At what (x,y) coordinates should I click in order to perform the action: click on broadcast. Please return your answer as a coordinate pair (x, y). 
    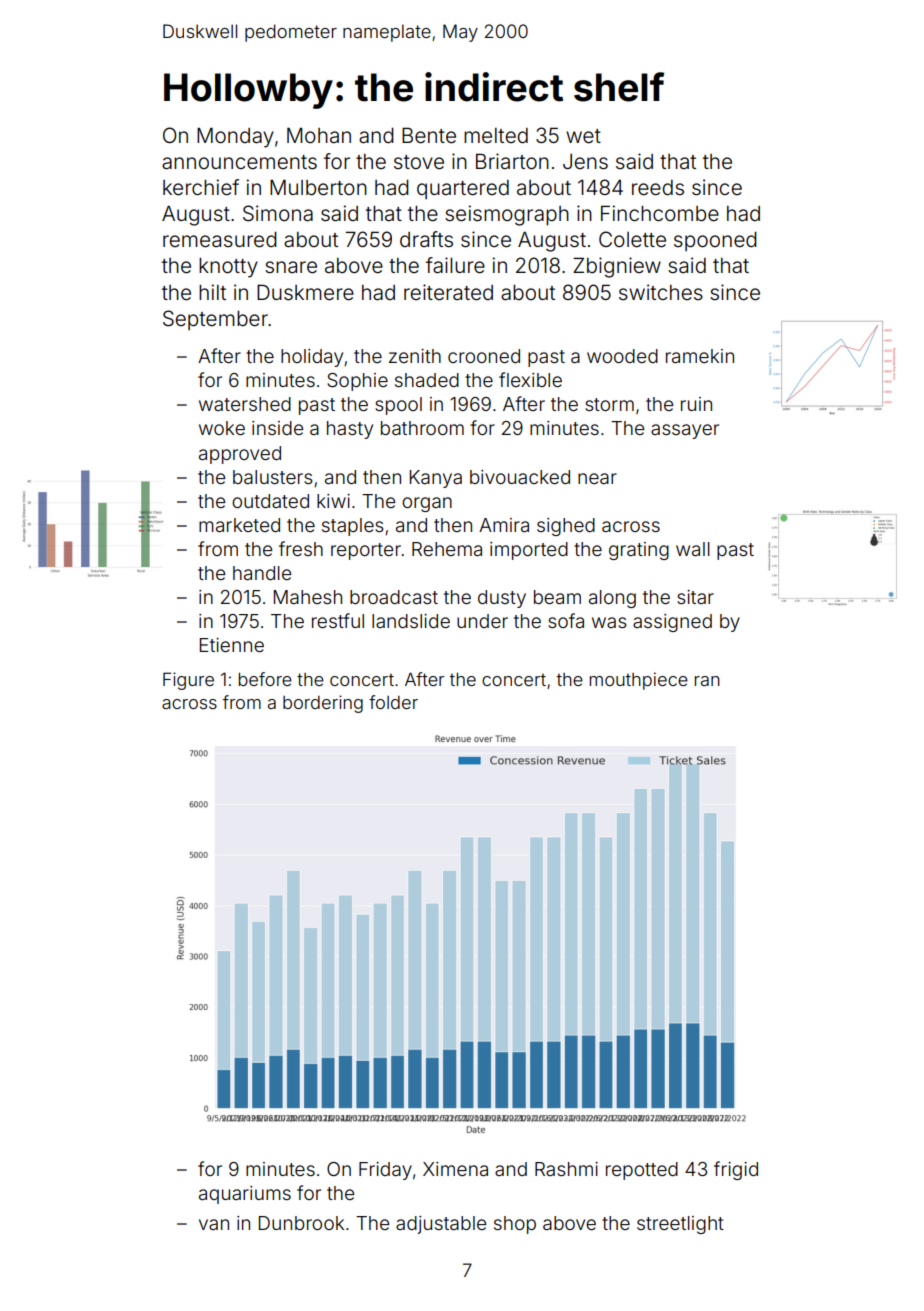
    Looking at the image, I should click on (394, 597).
